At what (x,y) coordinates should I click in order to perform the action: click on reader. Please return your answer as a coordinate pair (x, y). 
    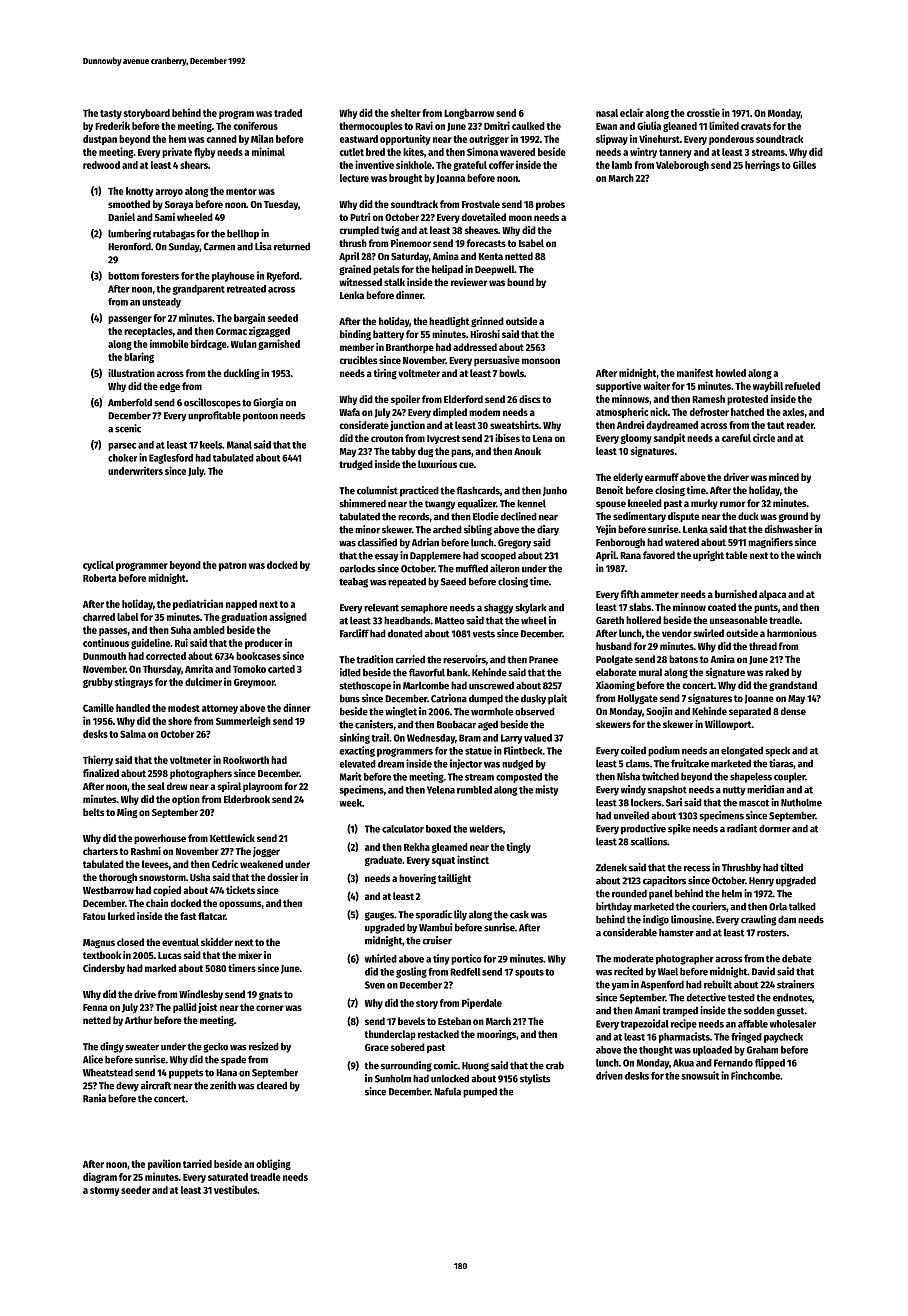
    Looking at the image, I should click on (800, 425).
